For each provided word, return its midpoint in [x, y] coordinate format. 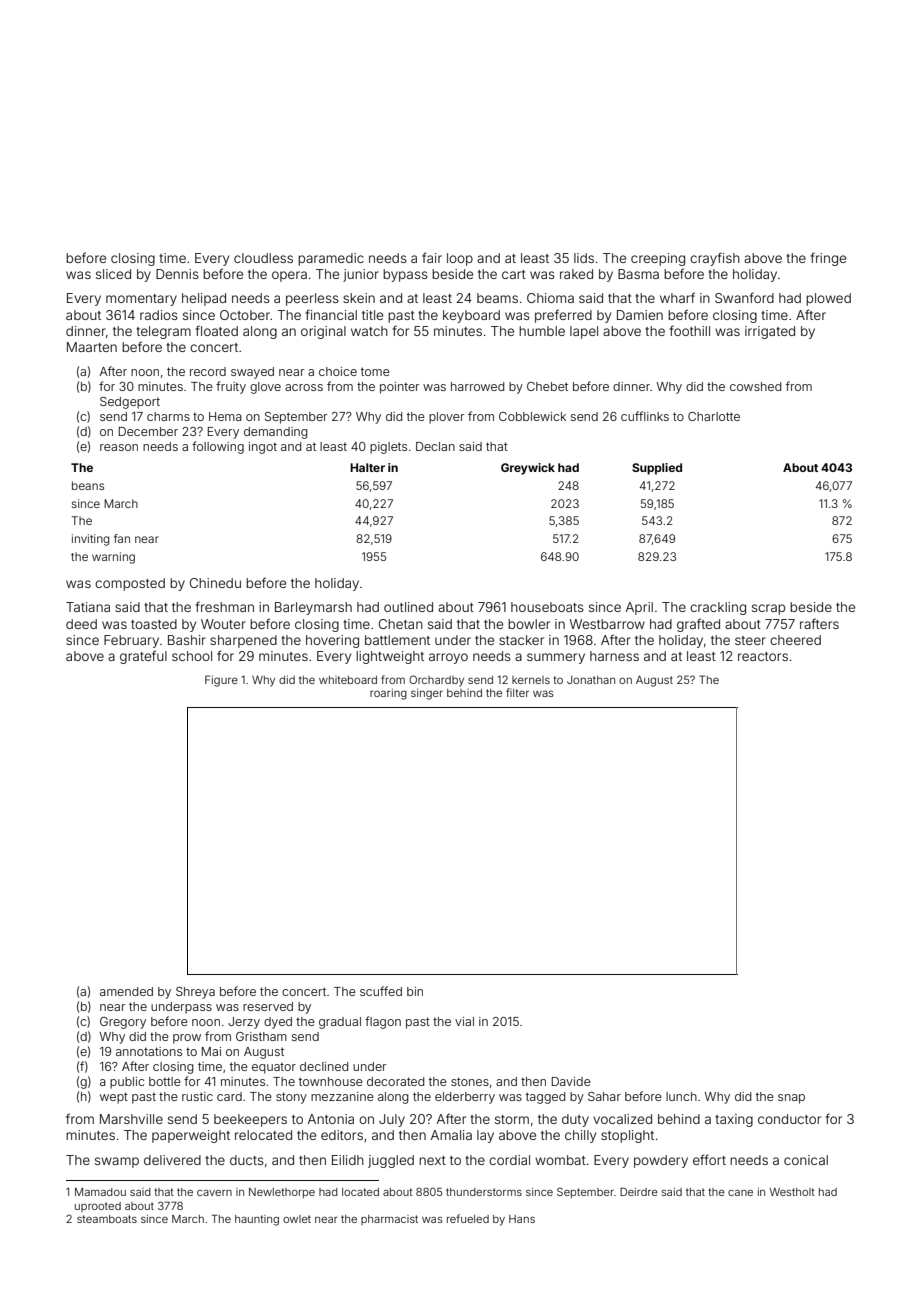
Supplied [657, 469]
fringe [828, 259]
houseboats [547, 607]
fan [122, 538]
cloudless [263, 258]
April [639, 608]
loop [460, 259]
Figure [221, 681]
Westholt [792, 1192]
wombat [560, 1160]
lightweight [390, 657]
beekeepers [250, 1120]
